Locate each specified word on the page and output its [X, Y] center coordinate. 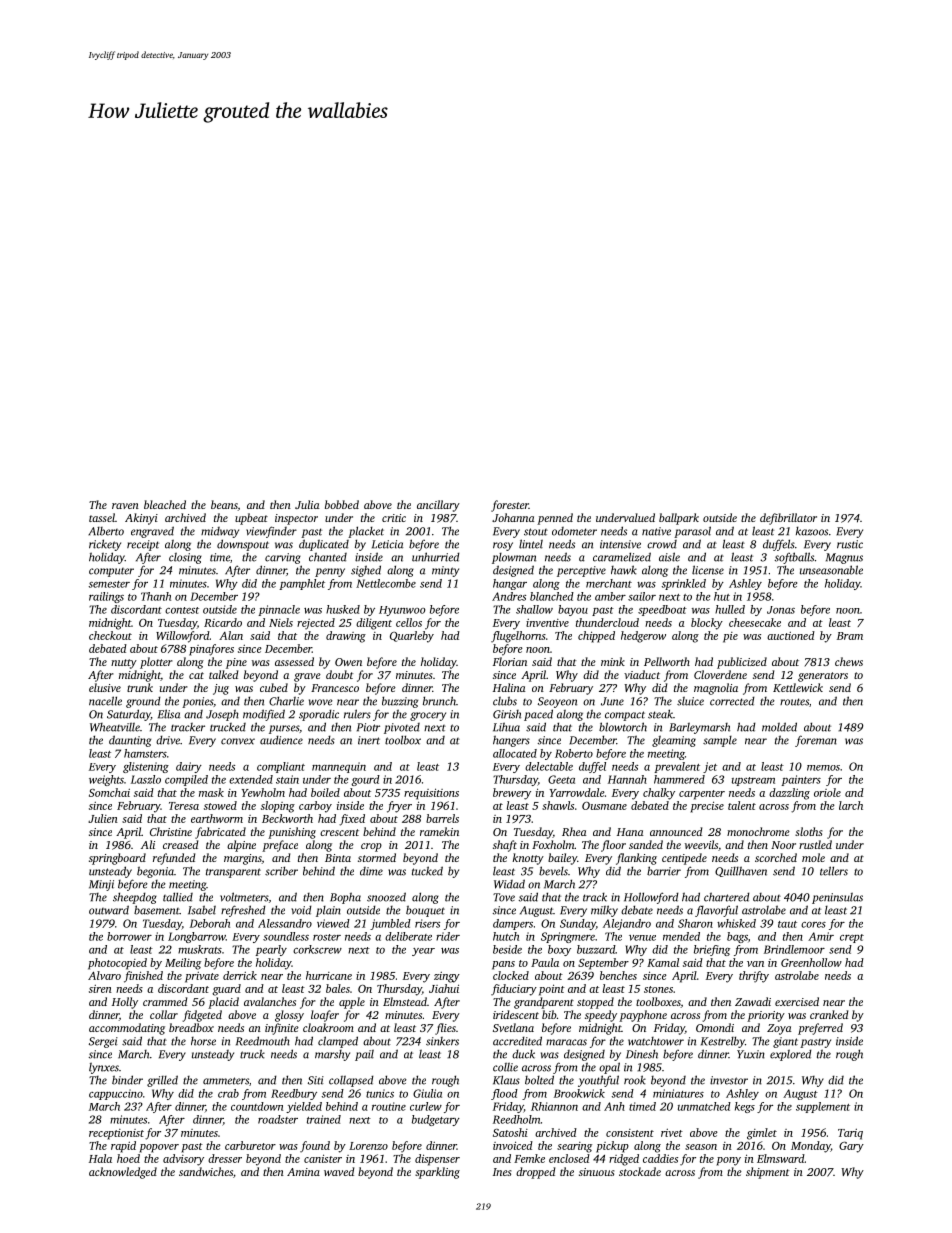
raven [125, 506]
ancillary [438, 506]
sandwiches [206, 1171]
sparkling [437, 1173]
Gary [851, 1147]
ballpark [679, 519]
